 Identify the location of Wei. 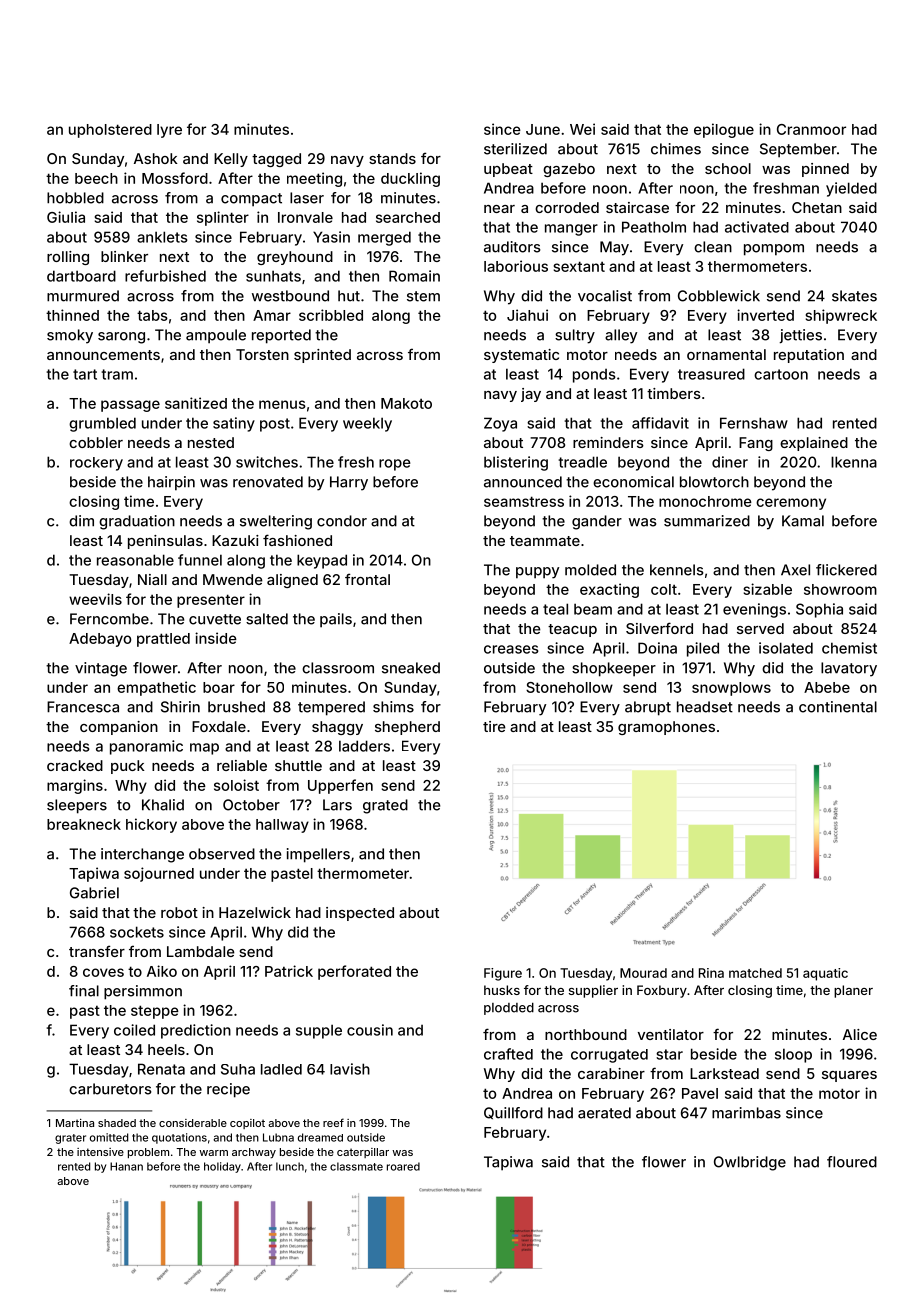
(582, 129).
